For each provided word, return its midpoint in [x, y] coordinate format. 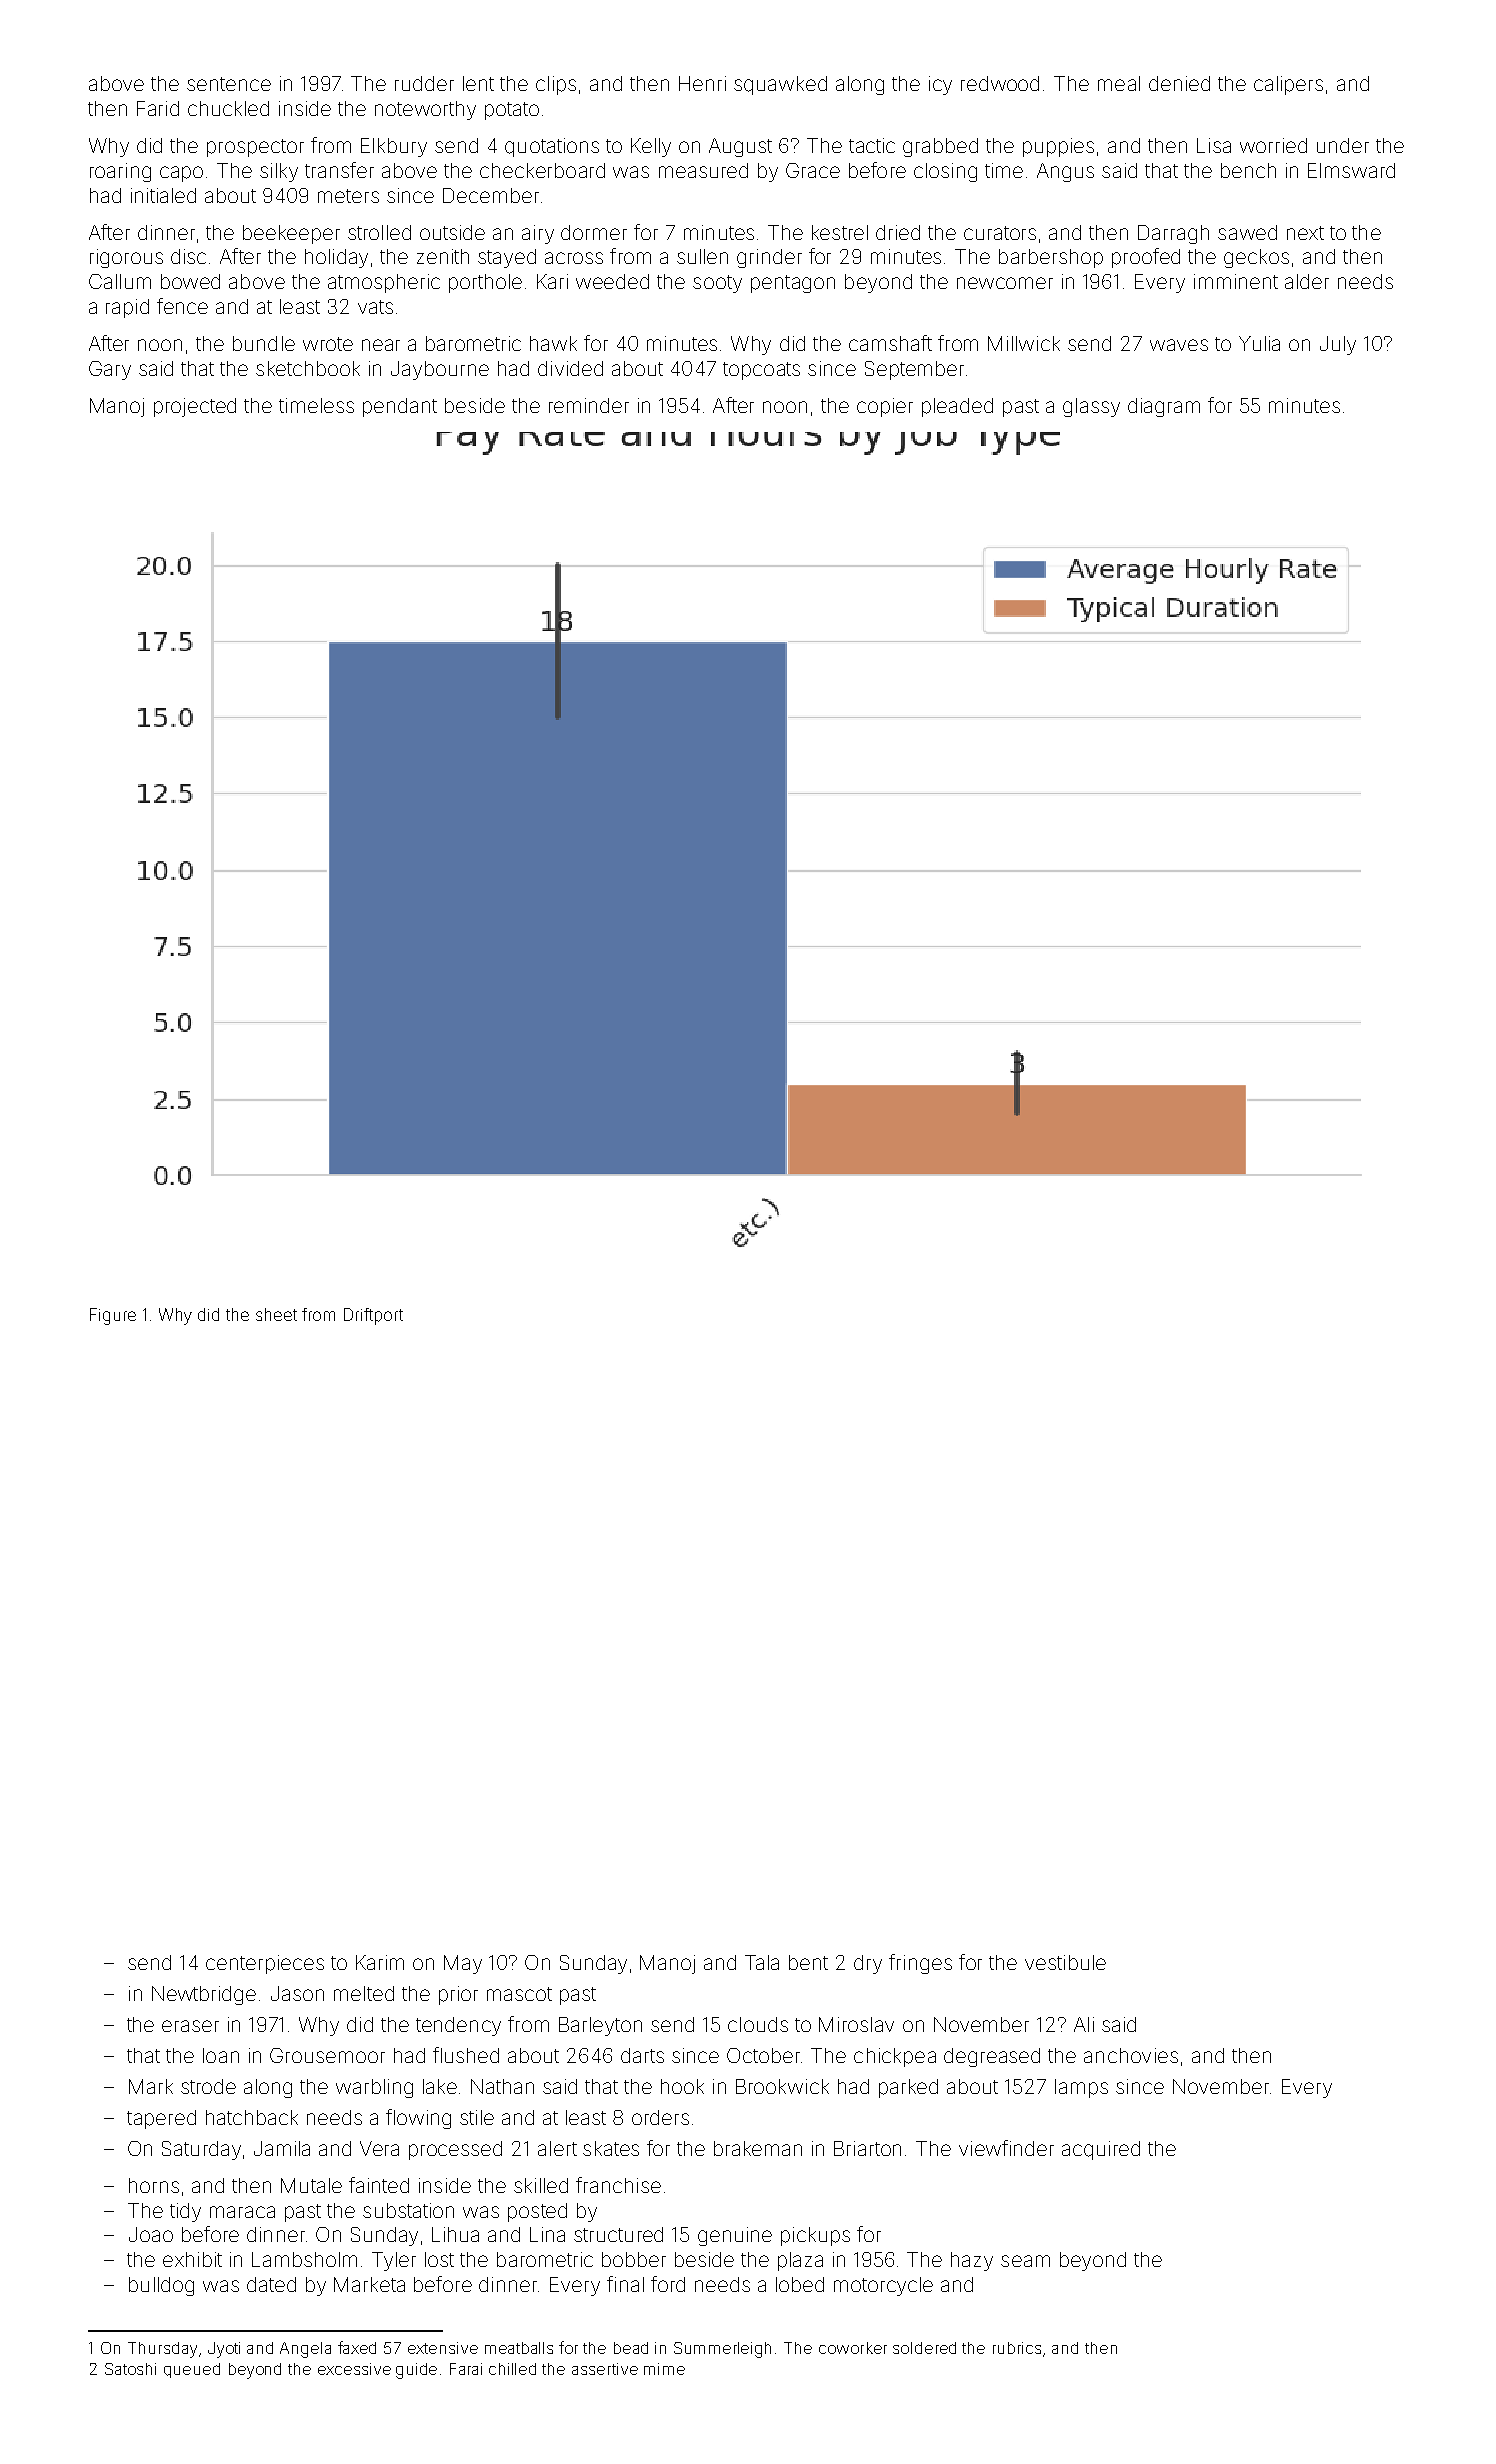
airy [538, 234]
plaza [800, 2261]
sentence [229, 84]
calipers [1288, 85]
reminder [589, 405]
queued [192, 2370]
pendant [400, 407]
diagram [1164, 407]
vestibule [1065, 1962]
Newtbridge [204, 1995]
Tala [762, 1962]
